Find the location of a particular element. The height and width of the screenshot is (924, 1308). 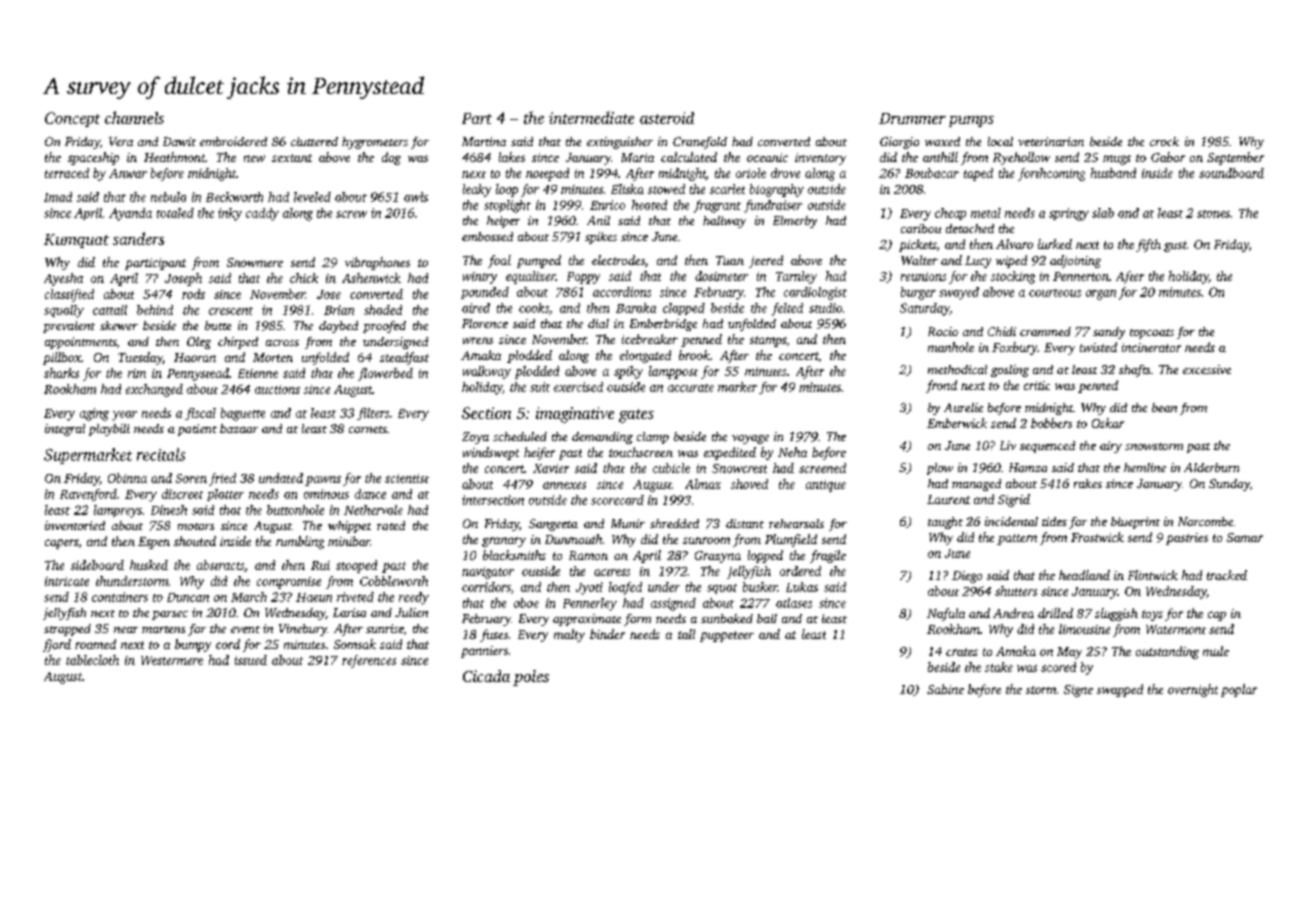

Westermere is located at coordinates (172, 660).
